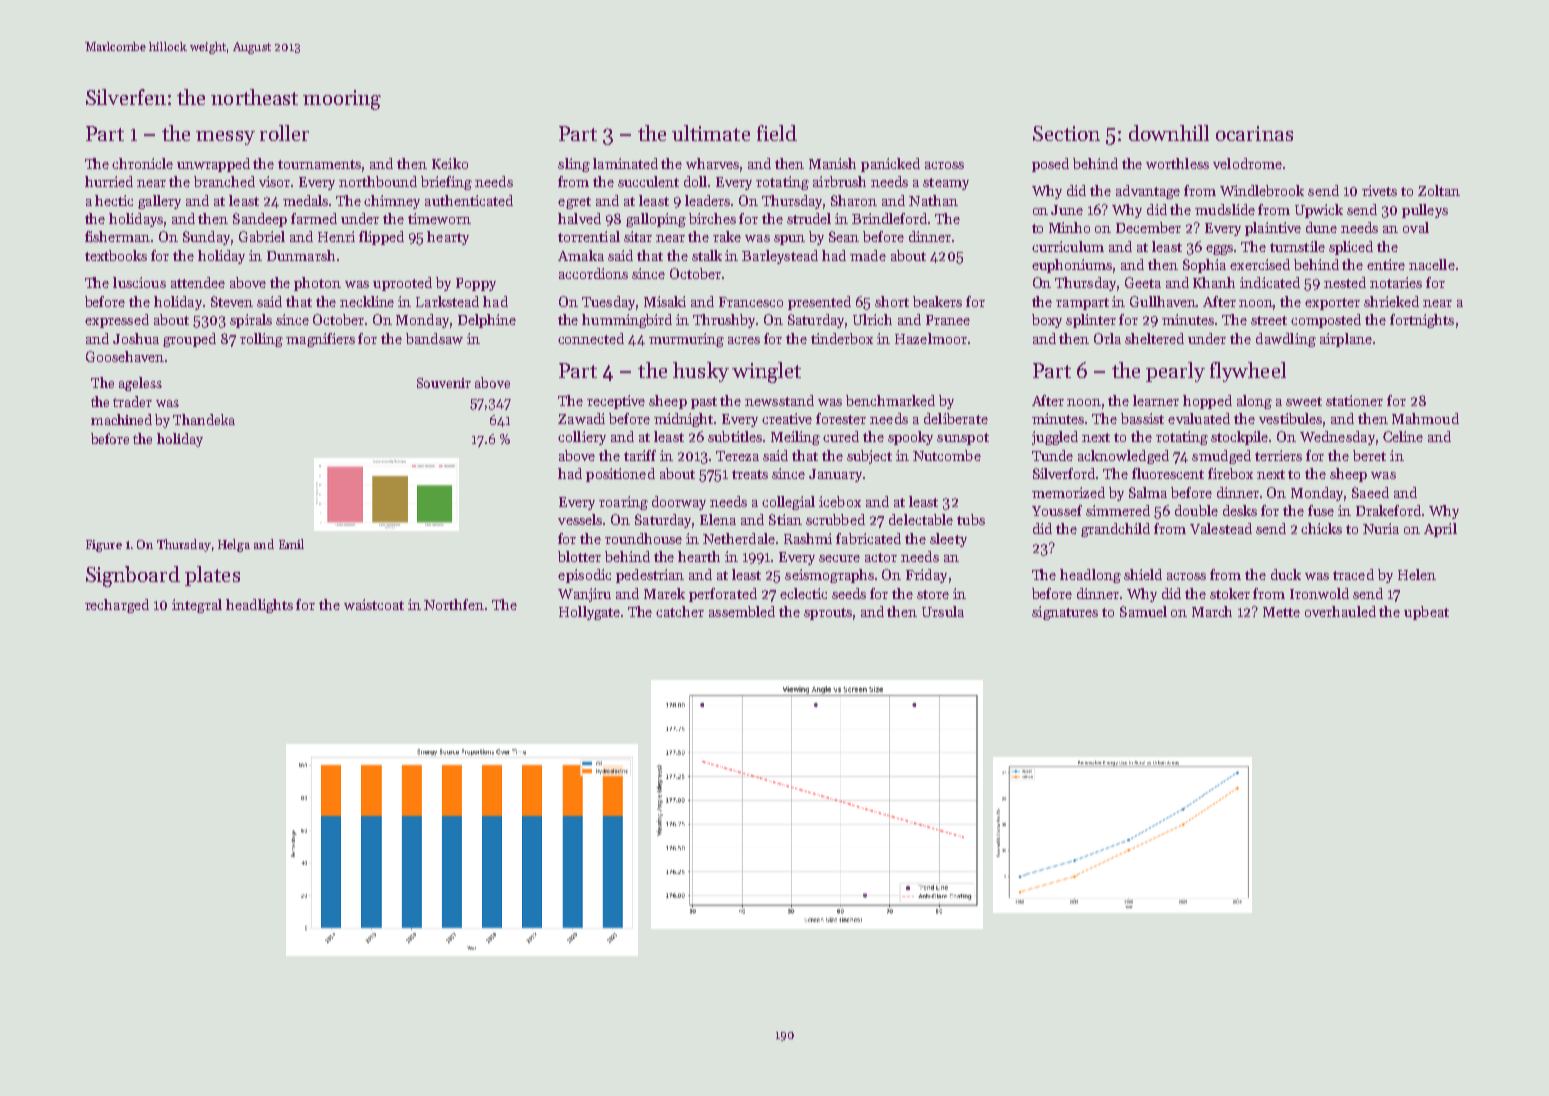  Describe the element at coordinates (225, 138) in the screenshot. I see `messy` at that location.
